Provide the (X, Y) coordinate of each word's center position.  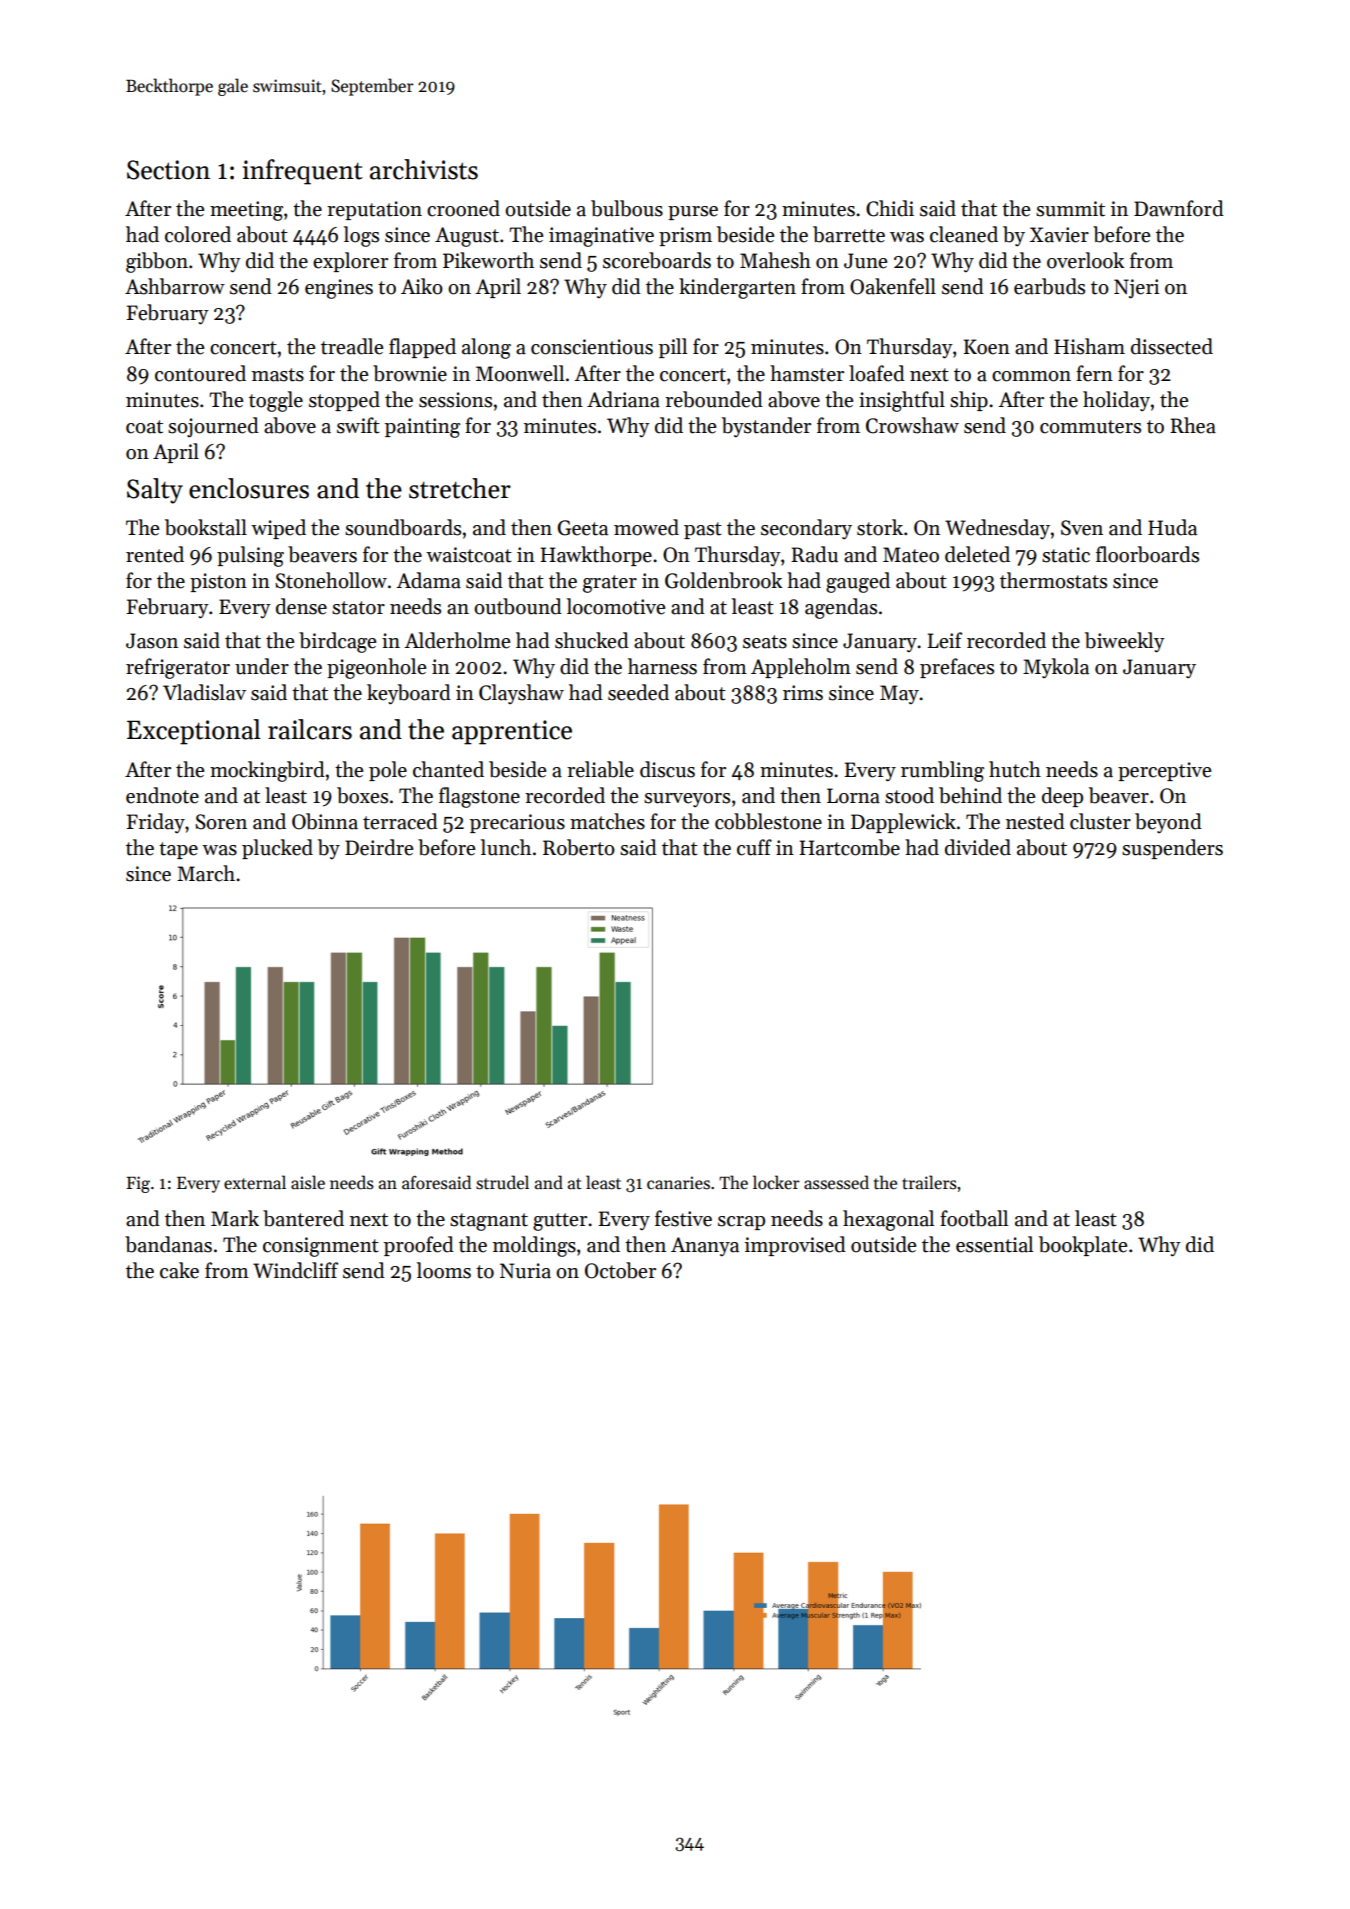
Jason (152, 641)
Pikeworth (488, 260)
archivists (424, 169)
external (255, 1182)
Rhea (1193, 425)
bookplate (1083, 1246)
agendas (841, 608)
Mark (235, 1218)
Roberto (579, 847)
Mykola (1056, 668)
